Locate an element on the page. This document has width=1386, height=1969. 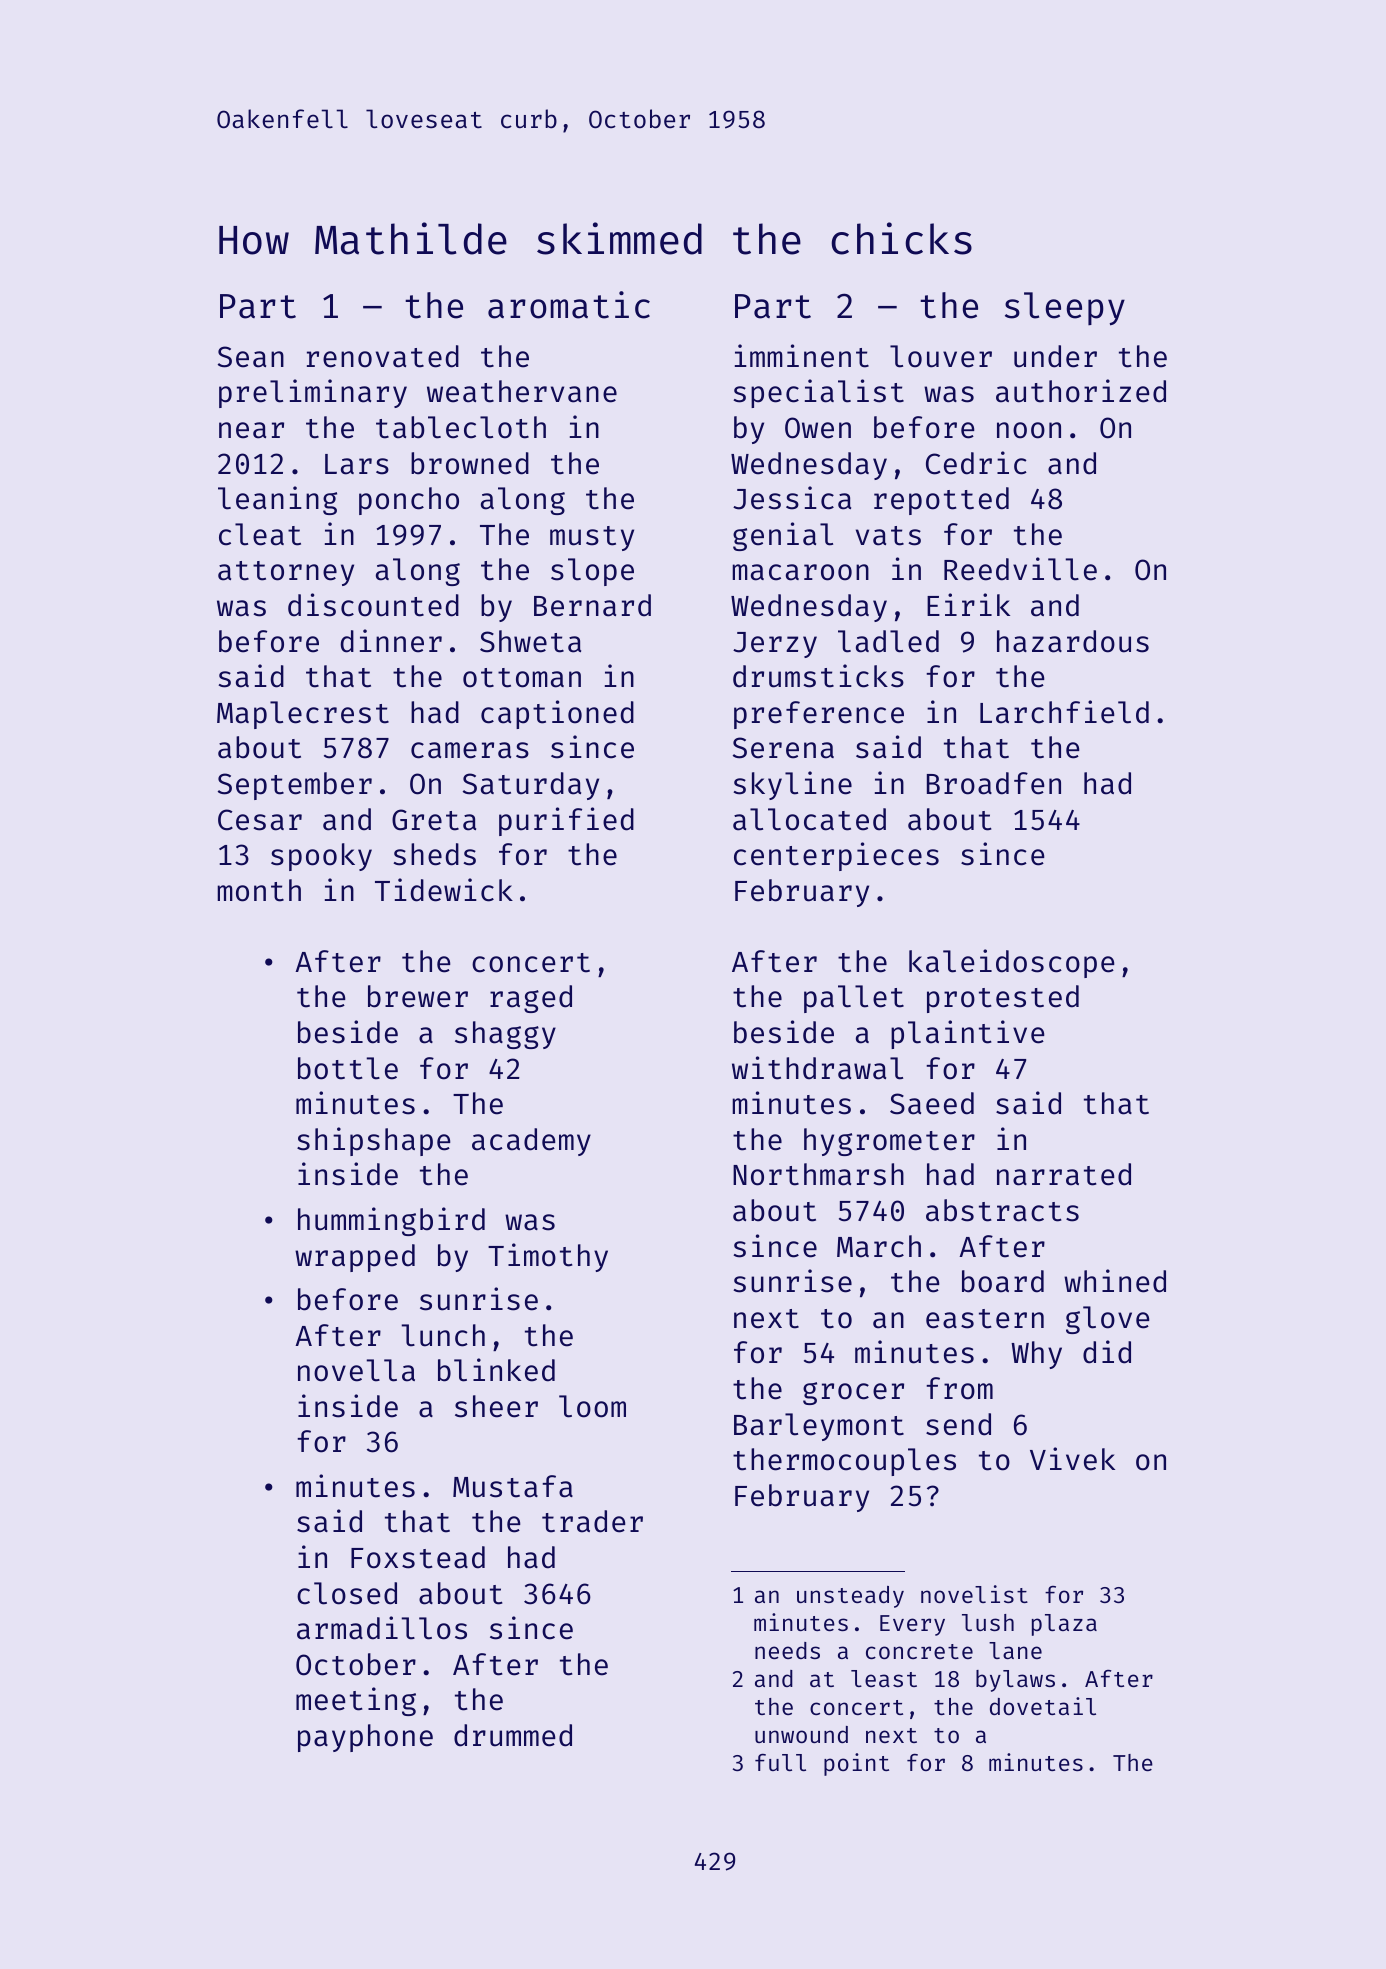
sleepy is located at coordinates (1065, 309).
